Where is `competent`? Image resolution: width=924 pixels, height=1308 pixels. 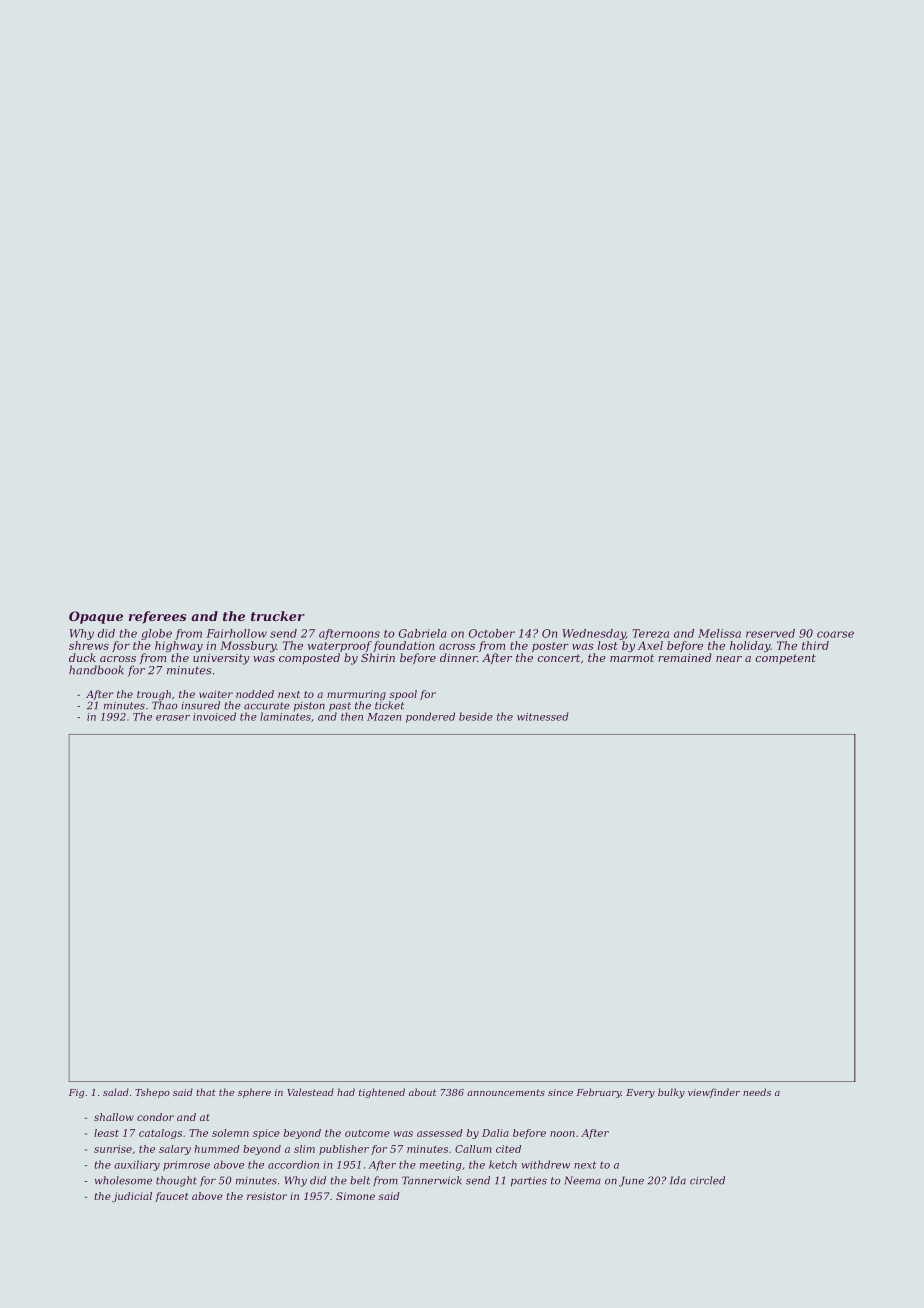 competent is located at coordinates (786, 659).
